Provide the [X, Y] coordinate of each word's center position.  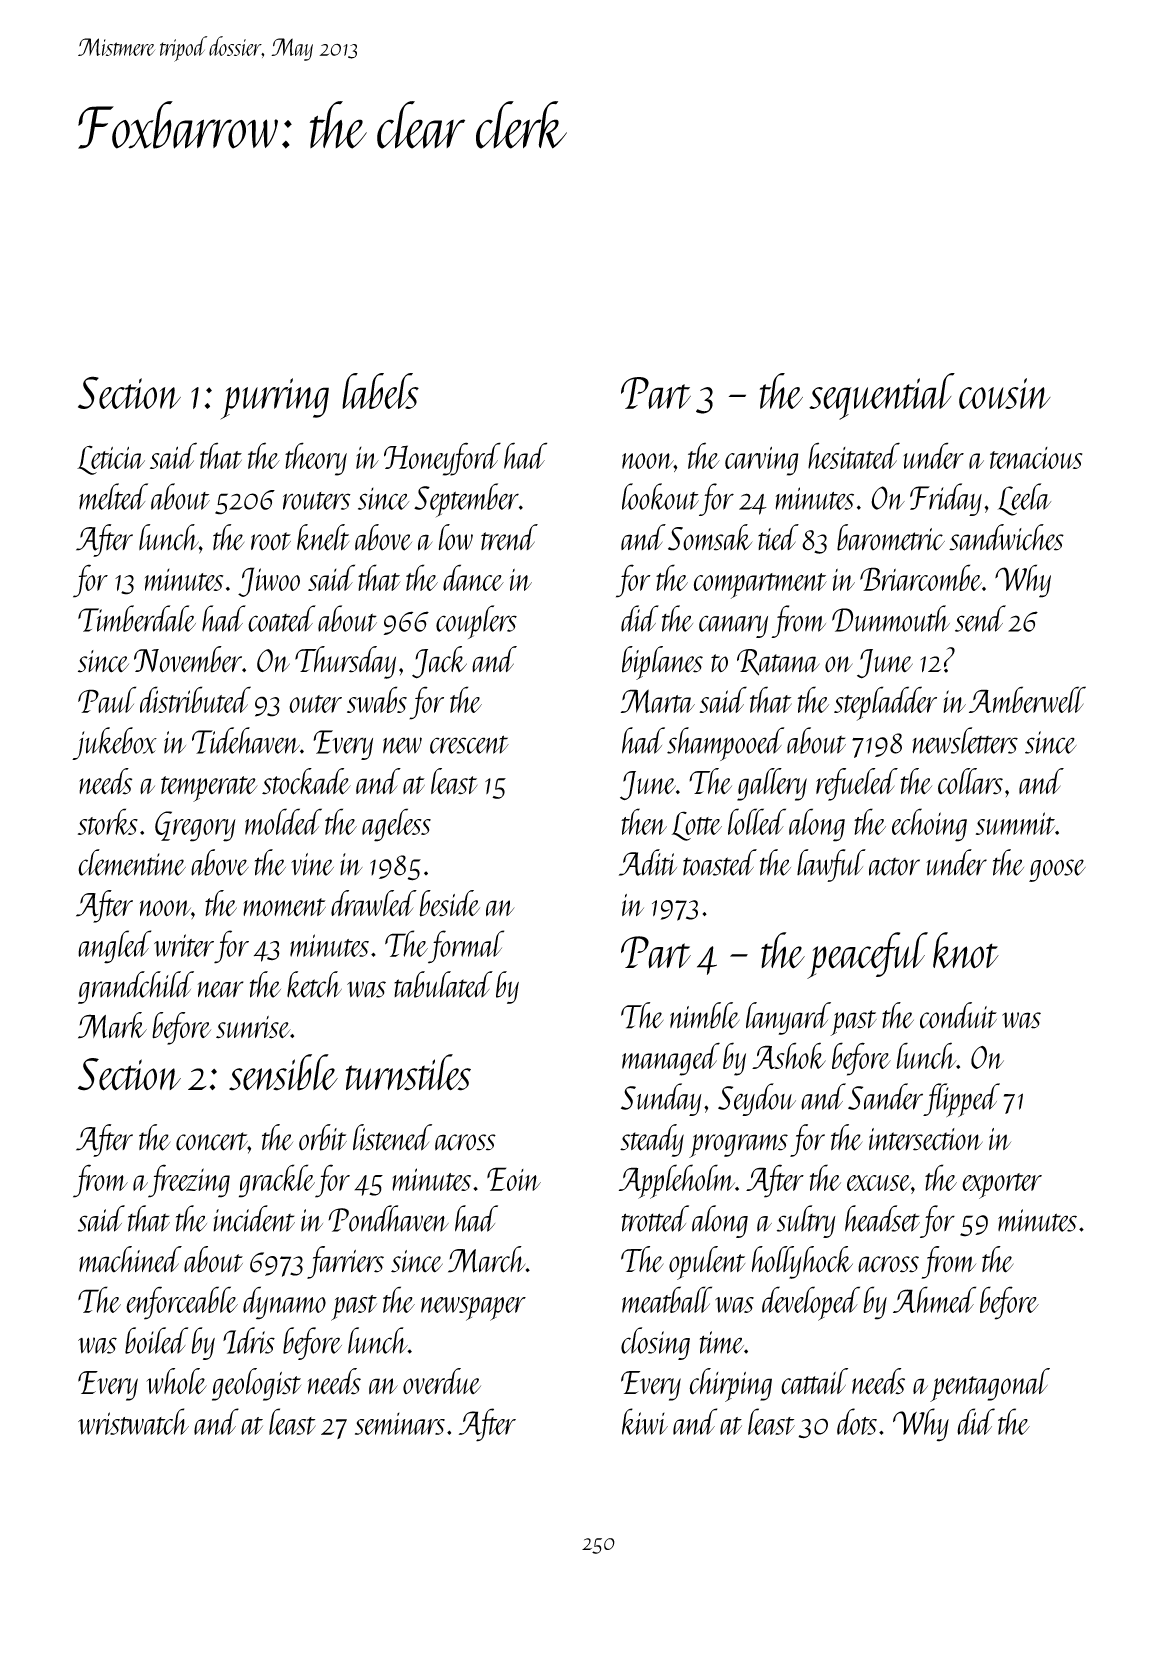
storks [108, 821]
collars [970, 781]
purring [274, 399]
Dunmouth [891, 618]
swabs [377, 699]
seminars [400, 1424]
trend [509, 537]
